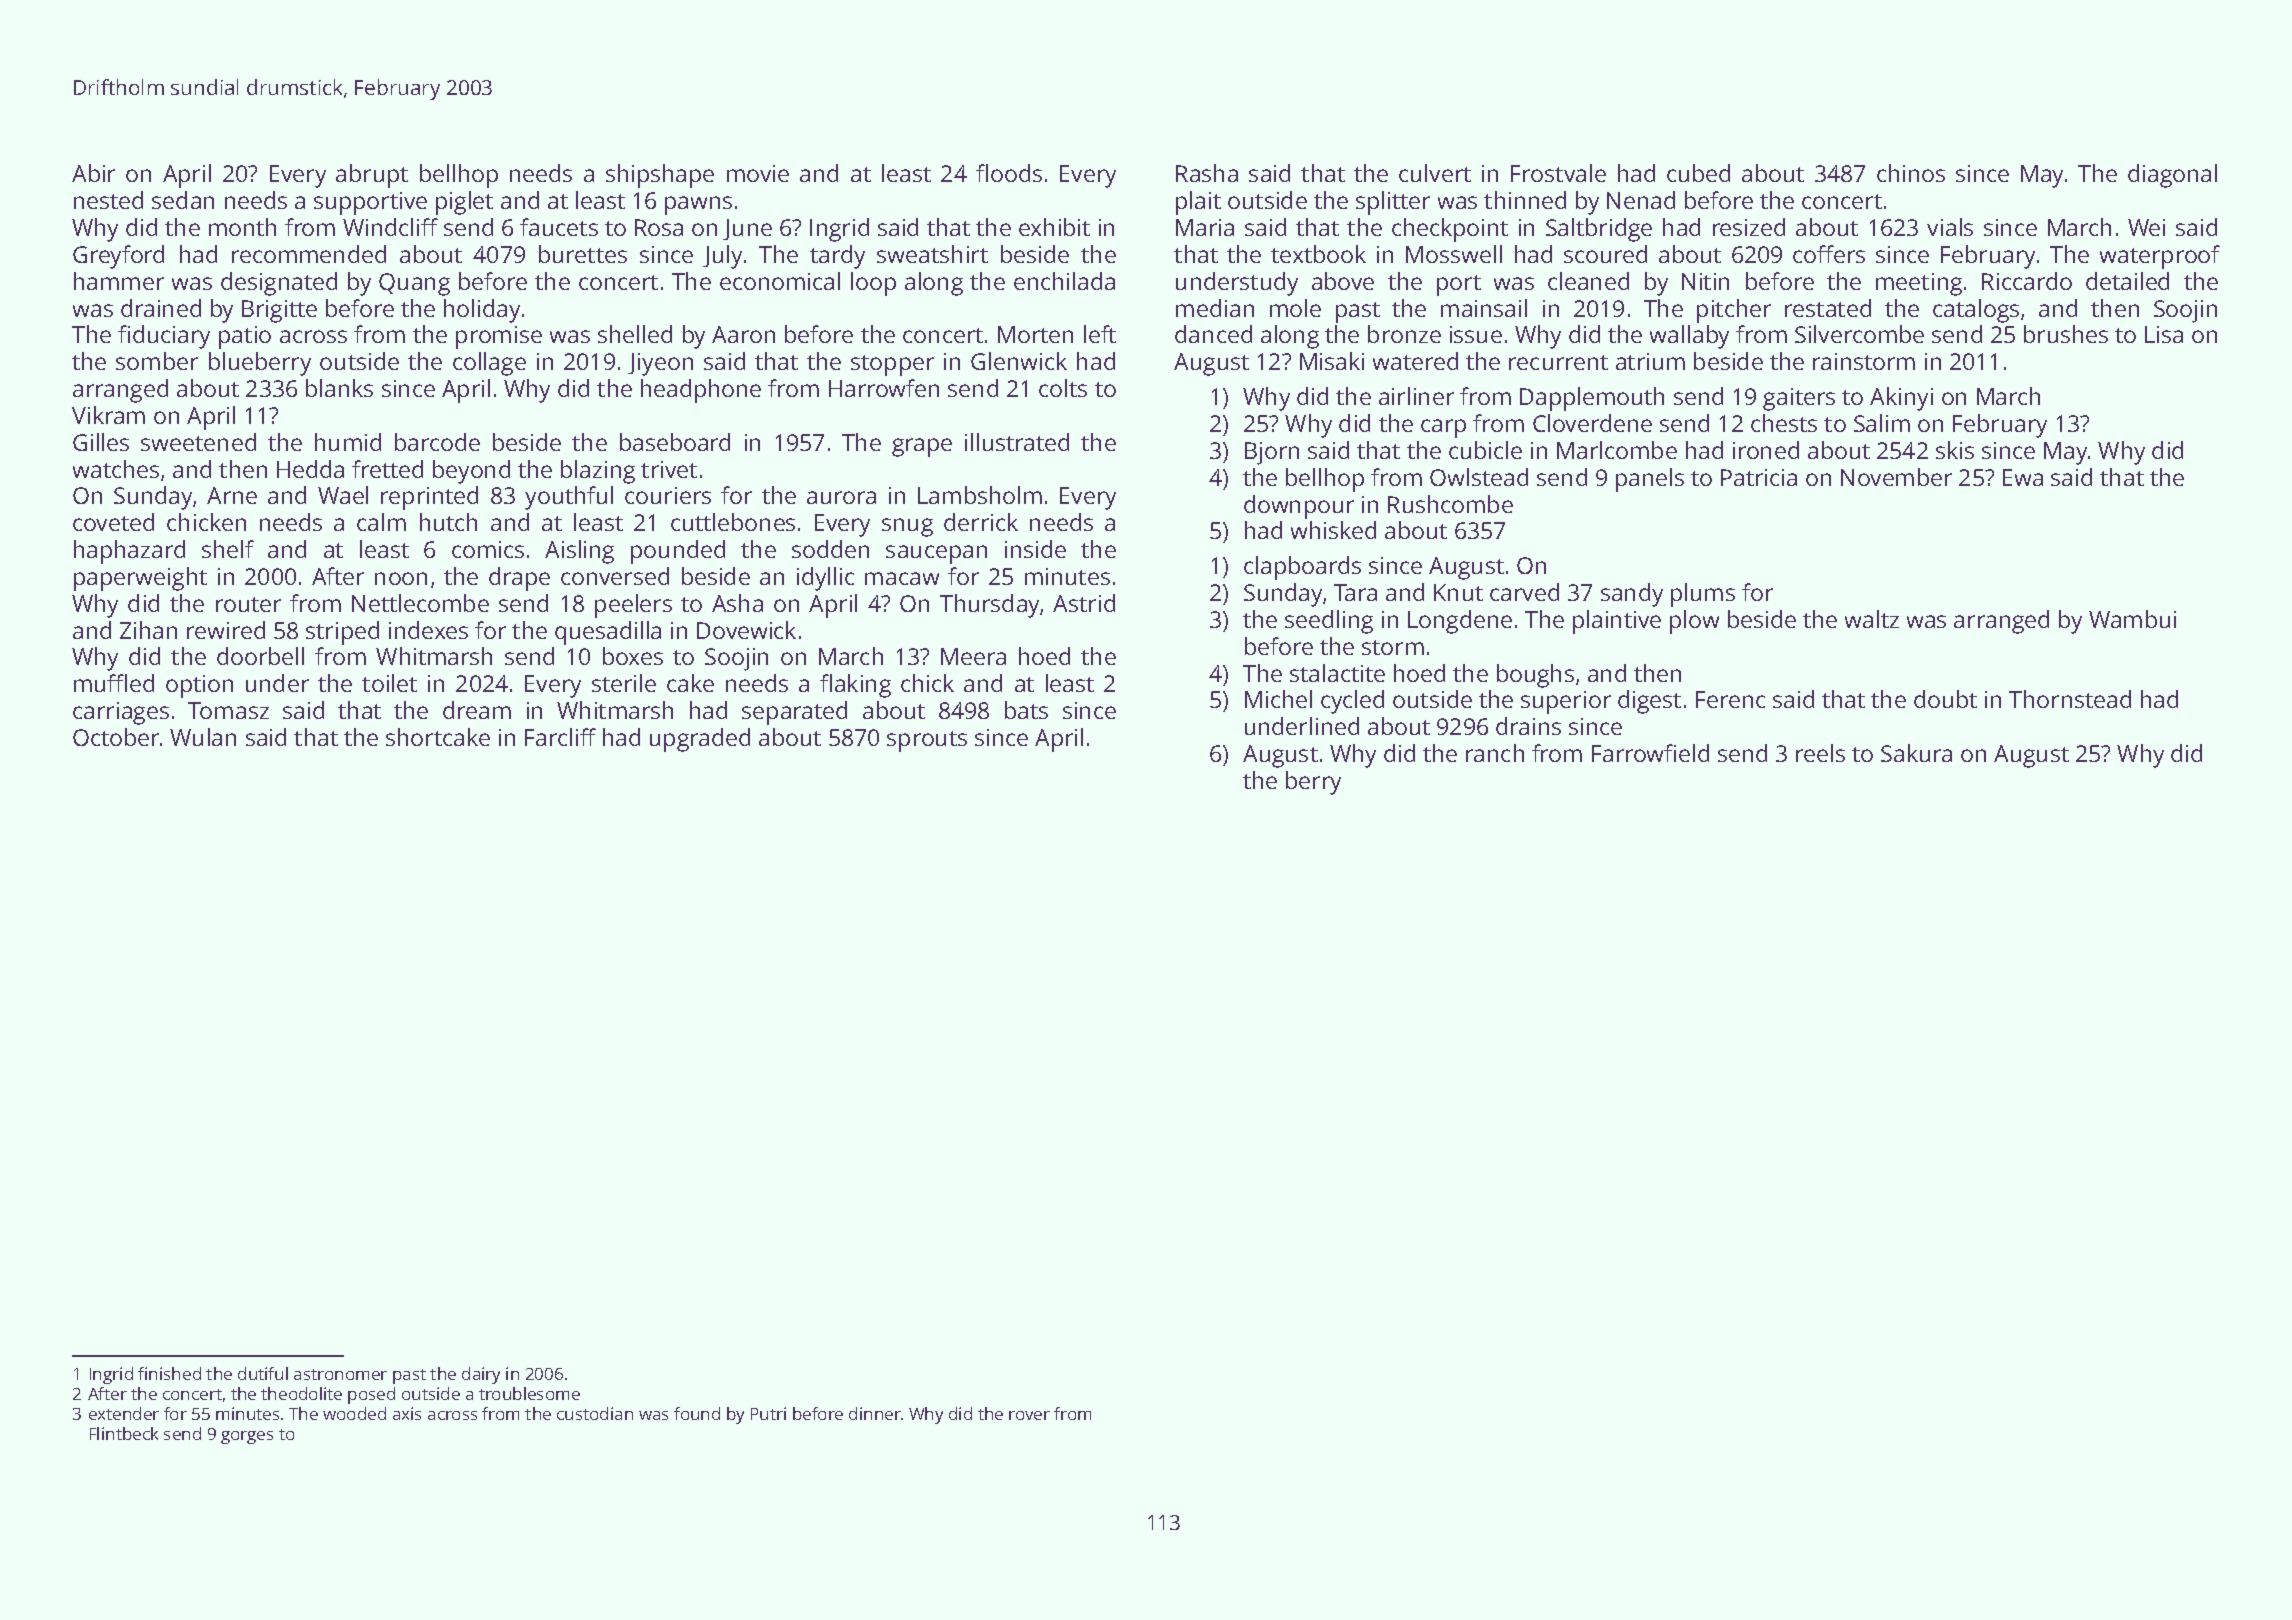  I want to click on Quang, so click(414, 284).
